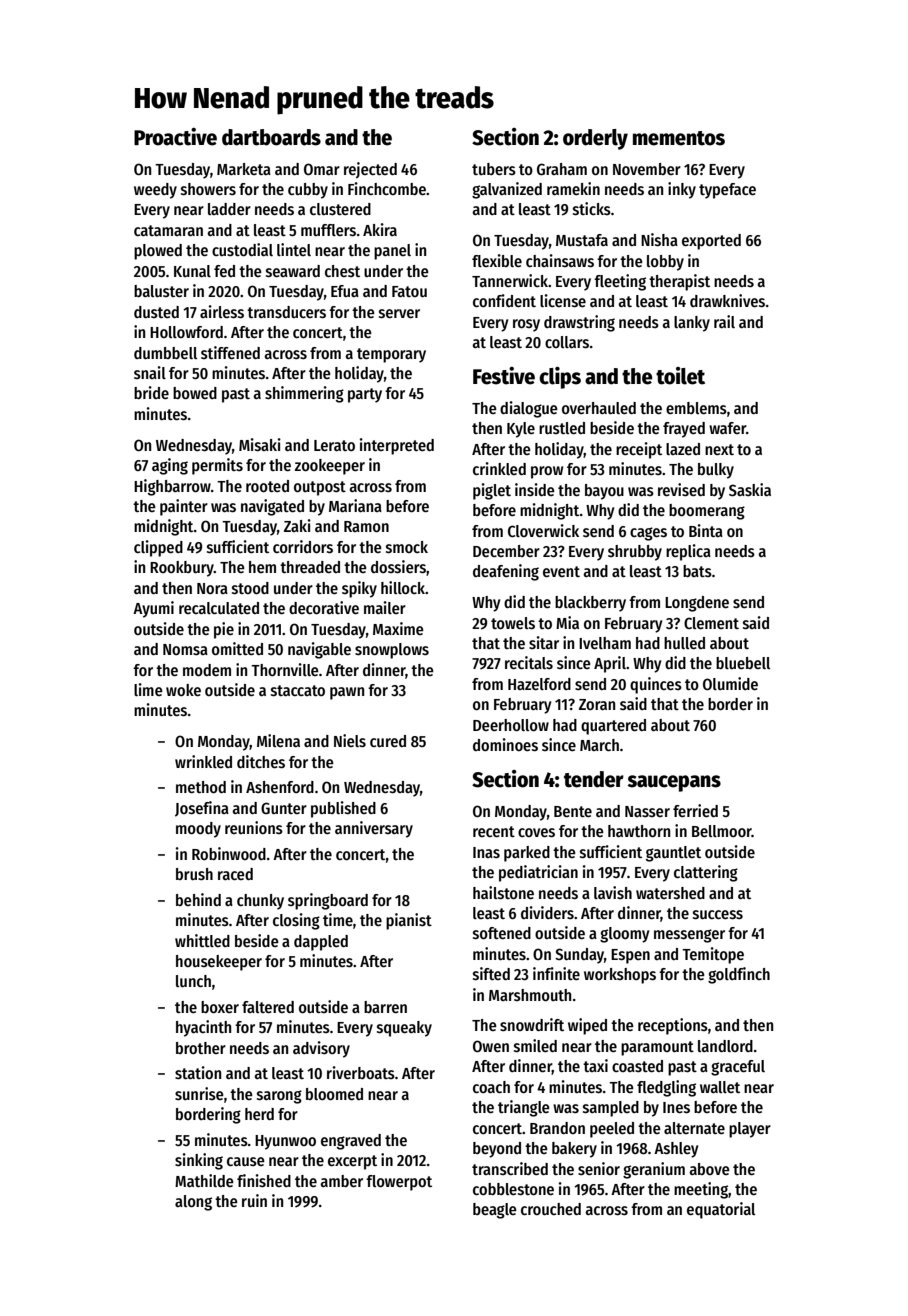  Describe the element at coordinates (560, 378) in the document. I see `clips` at that location.
